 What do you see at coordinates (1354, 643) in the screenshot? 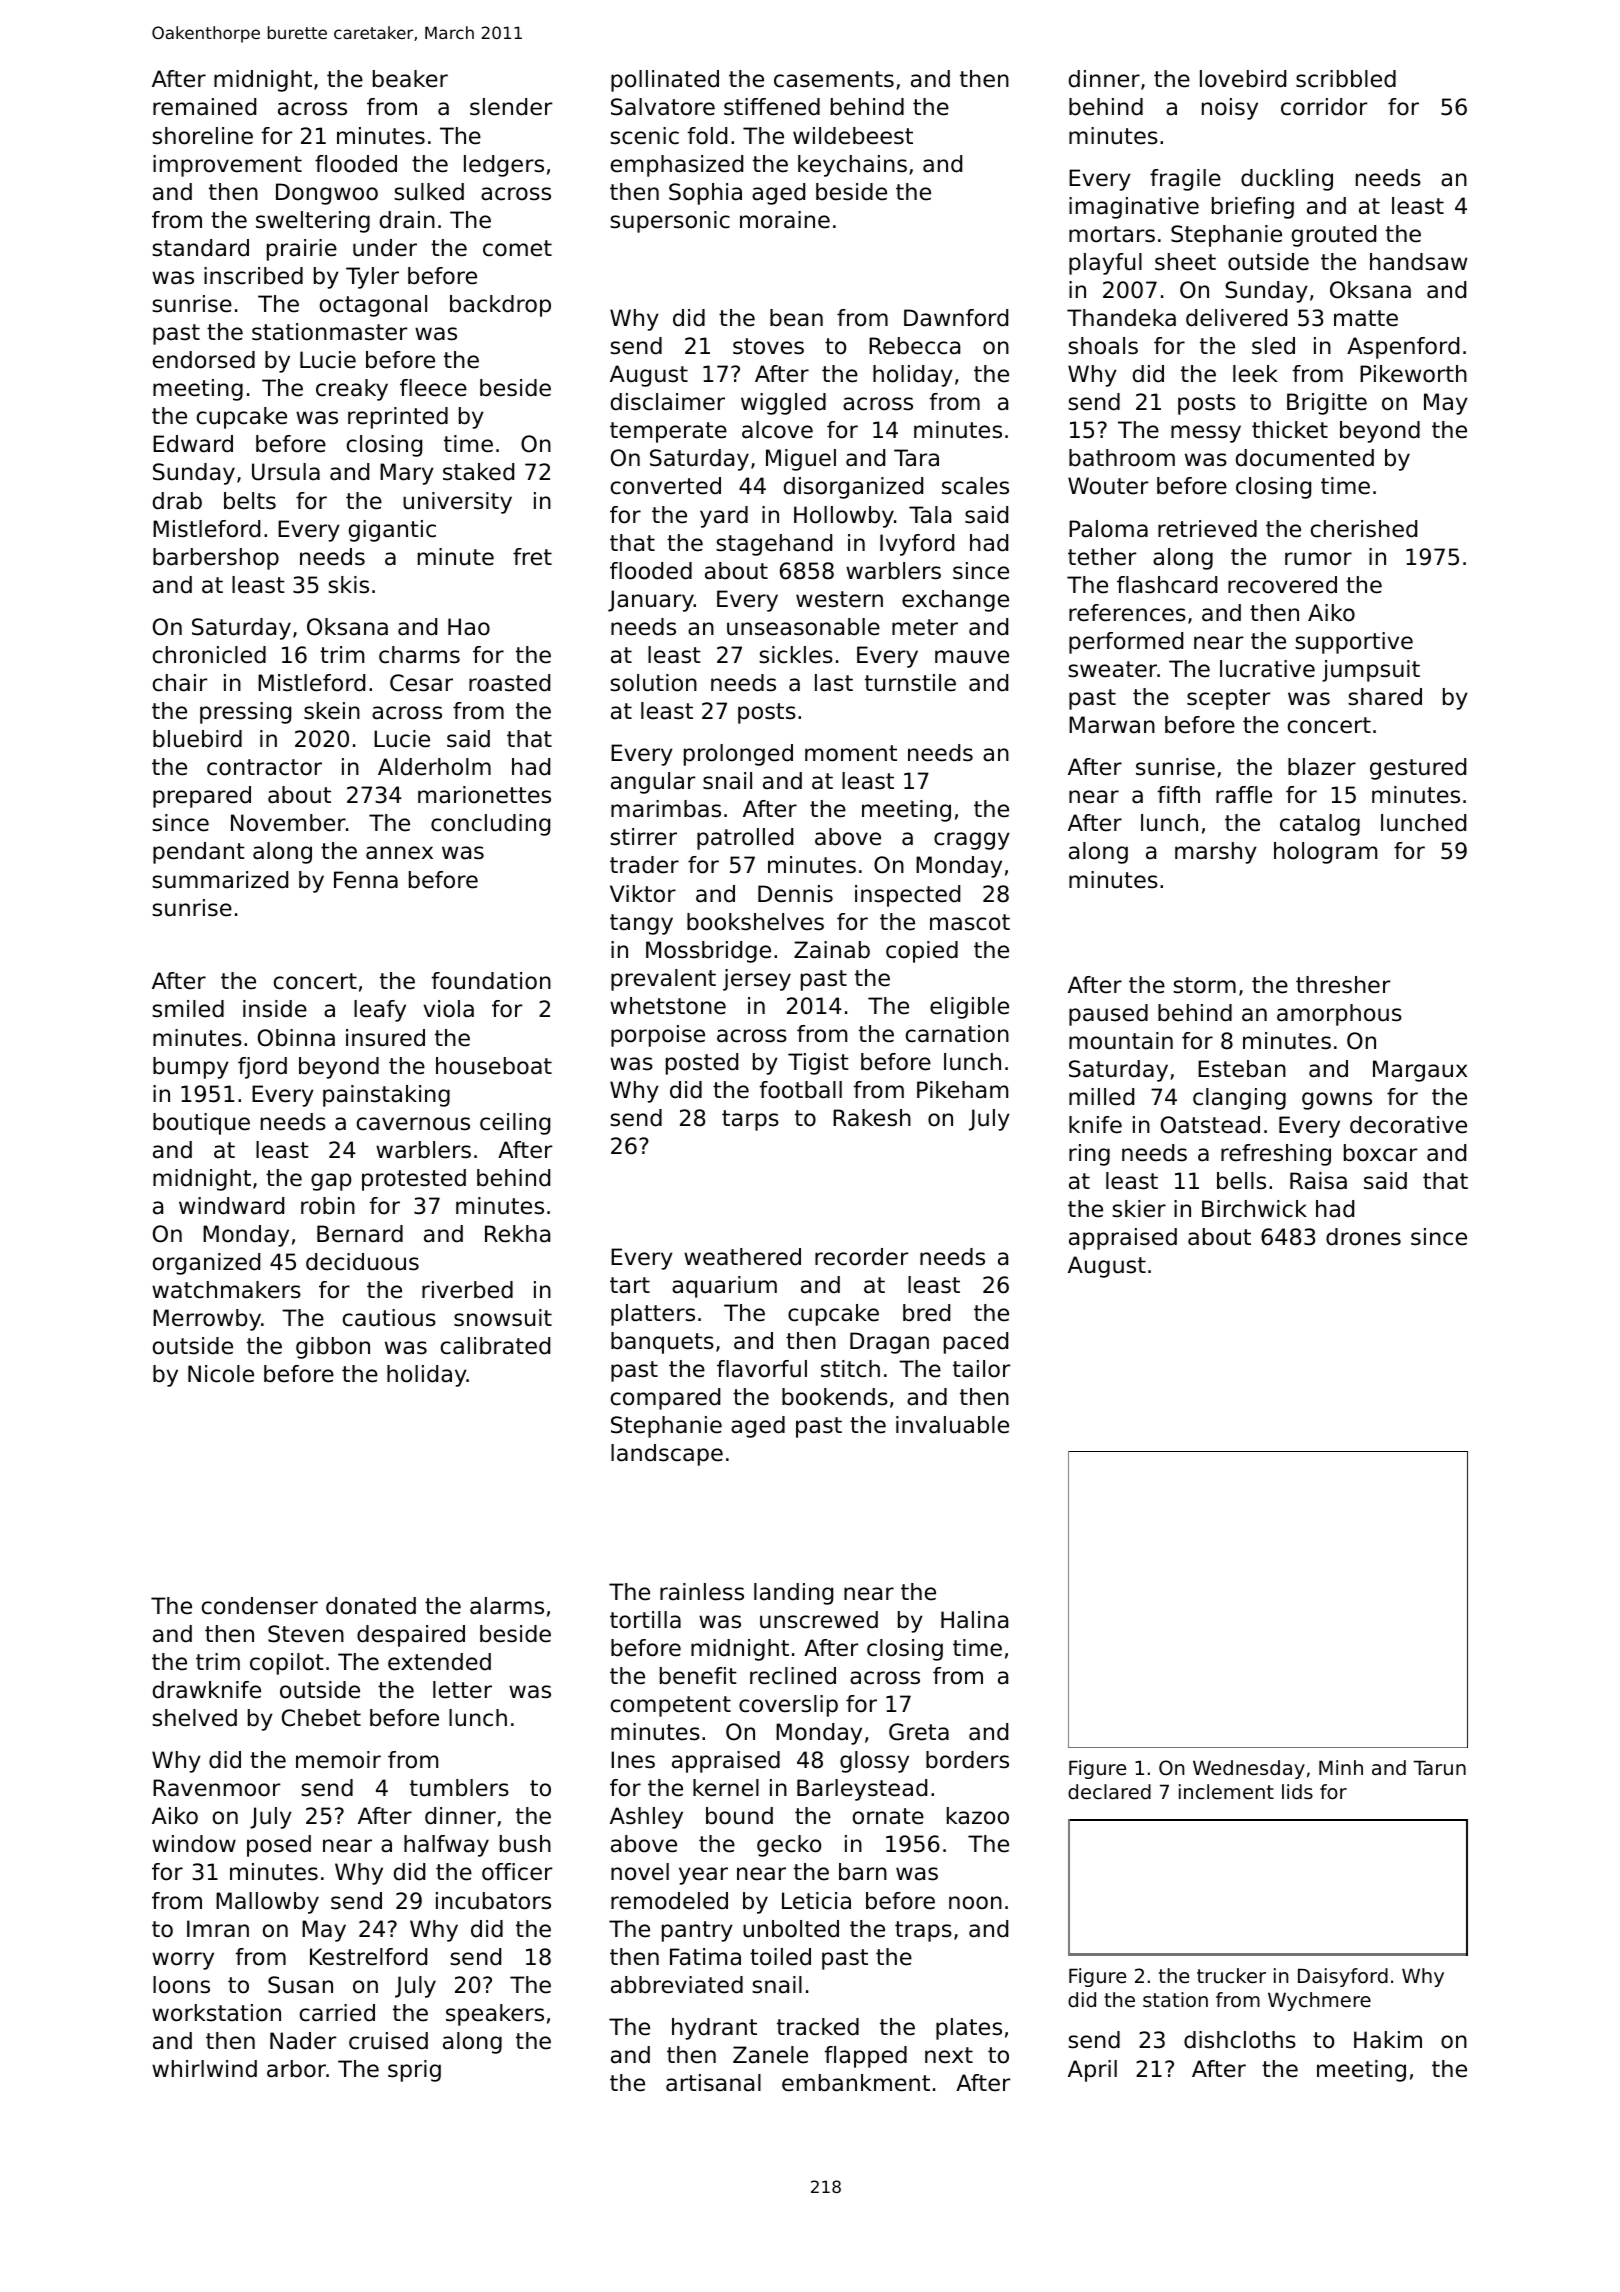
I see `supportive` at bounding box center [1354, 643].
